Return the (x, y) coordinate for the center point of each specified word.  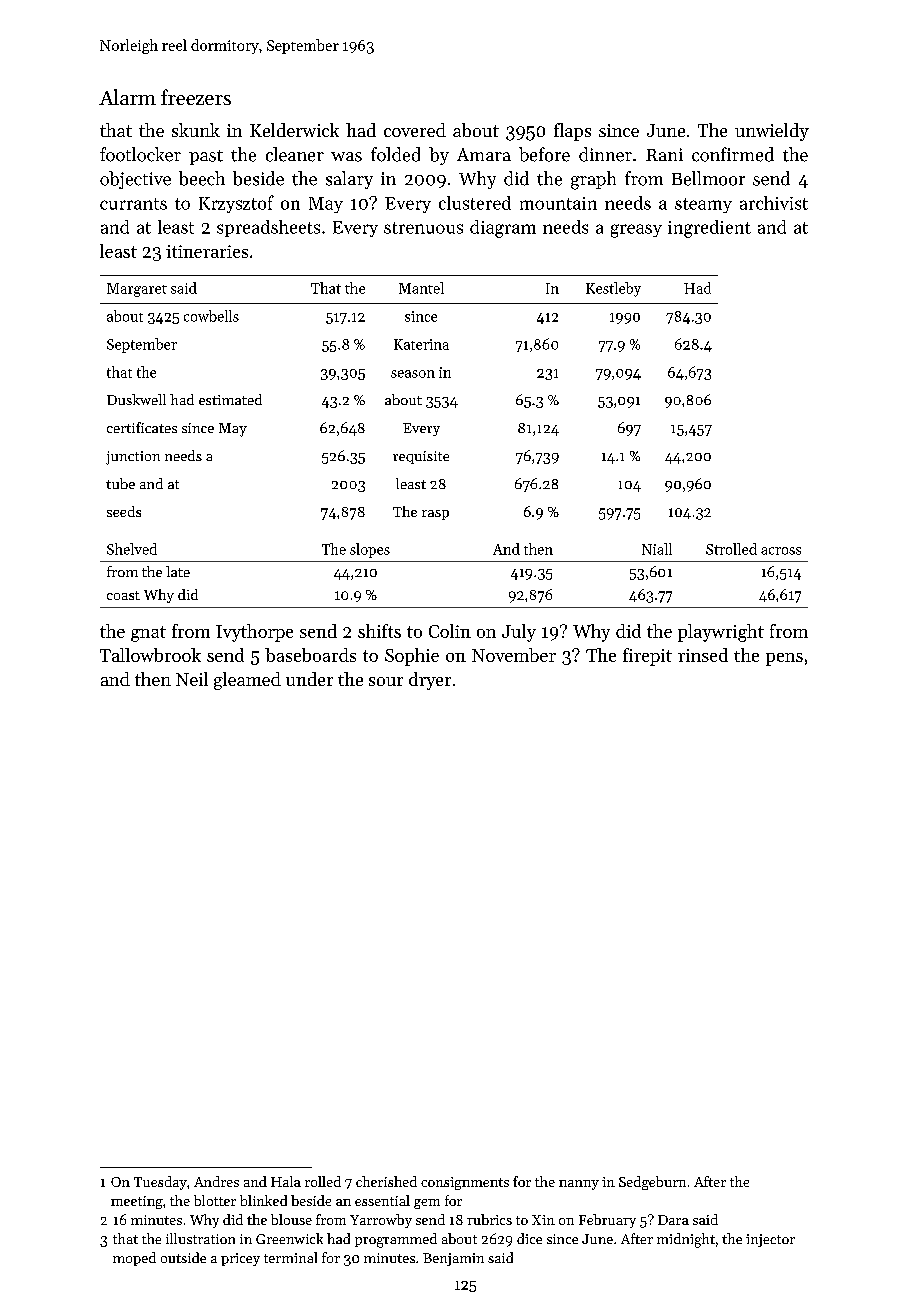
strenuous (423, 228)
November (514, 655)
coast (123, 595)
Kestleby (613, 289)
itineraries (207, 251)
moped (134, 1259)
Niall (657, 549)
